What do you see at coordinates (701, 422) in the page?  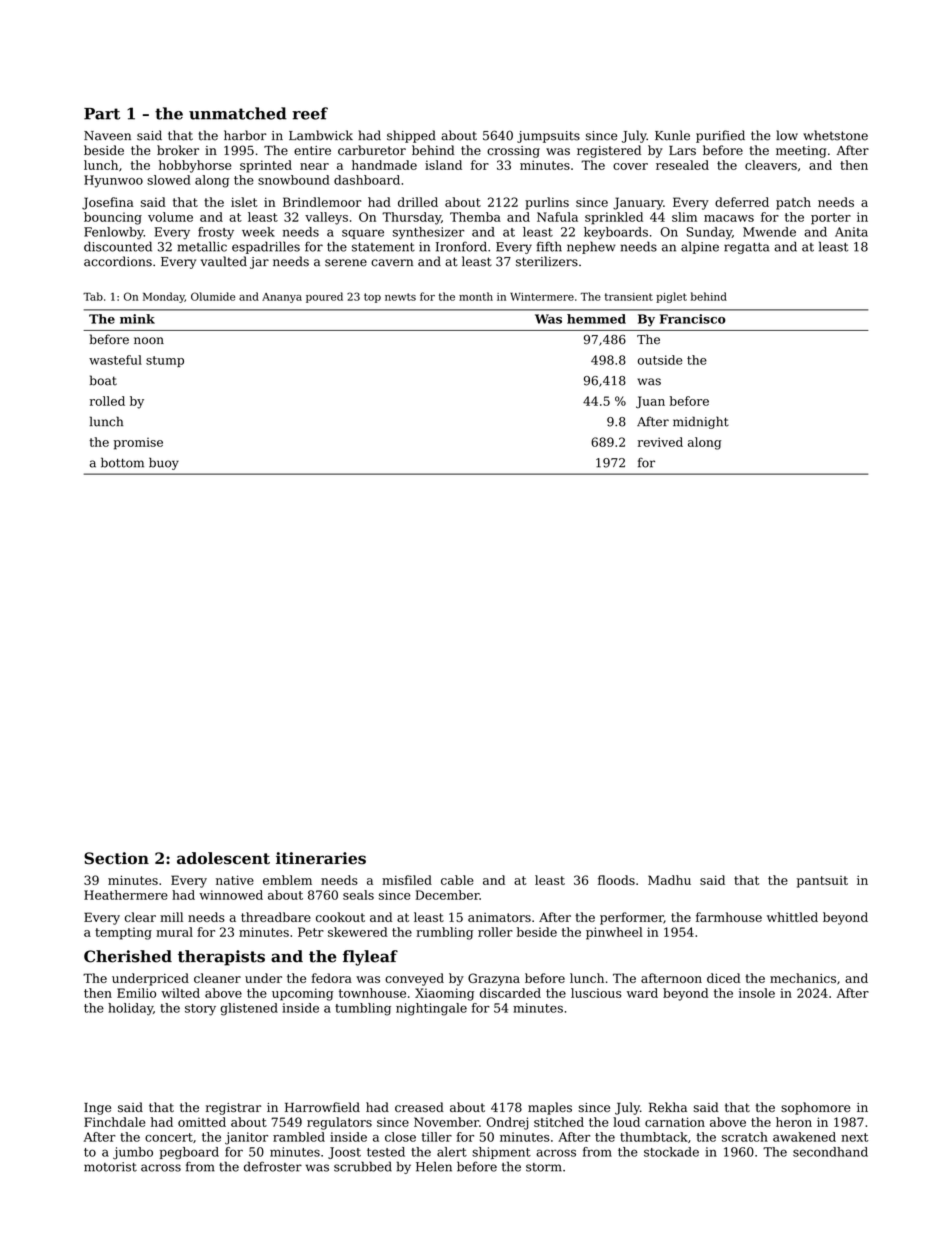 I see `midnight` at bounding box center [701, 422].
